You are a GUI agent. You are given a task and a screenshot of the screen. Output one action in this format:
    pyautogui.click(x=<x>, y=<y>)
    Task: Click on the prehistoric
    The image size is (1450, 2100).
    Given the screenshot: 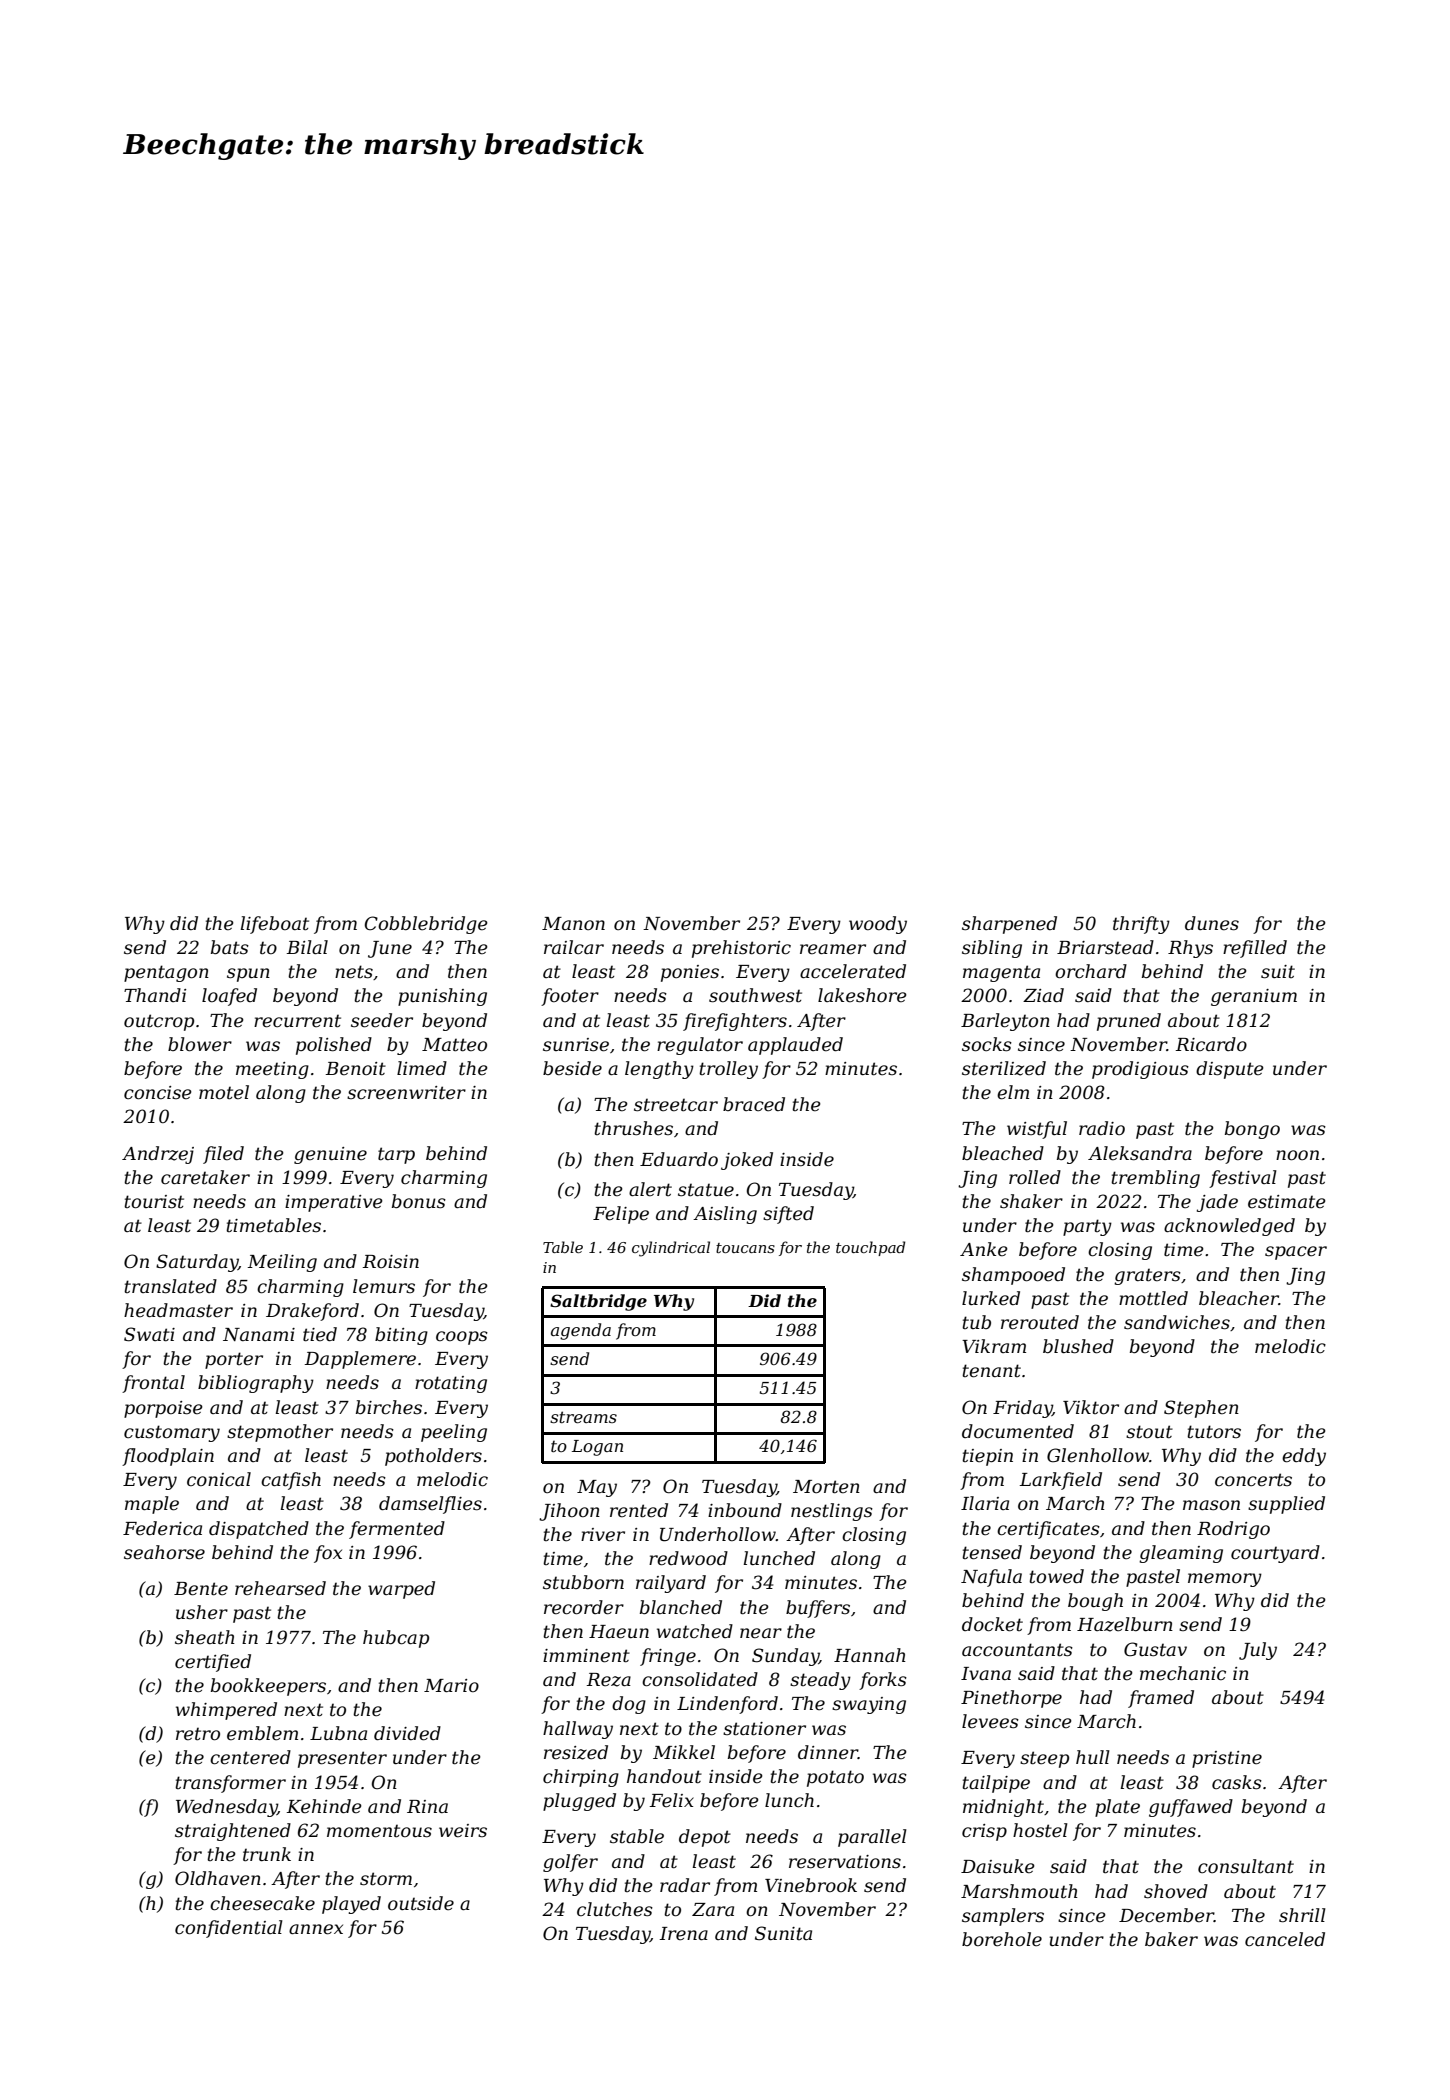 What is the action you would take?
    pyautogui.click(x=741, y=949)
